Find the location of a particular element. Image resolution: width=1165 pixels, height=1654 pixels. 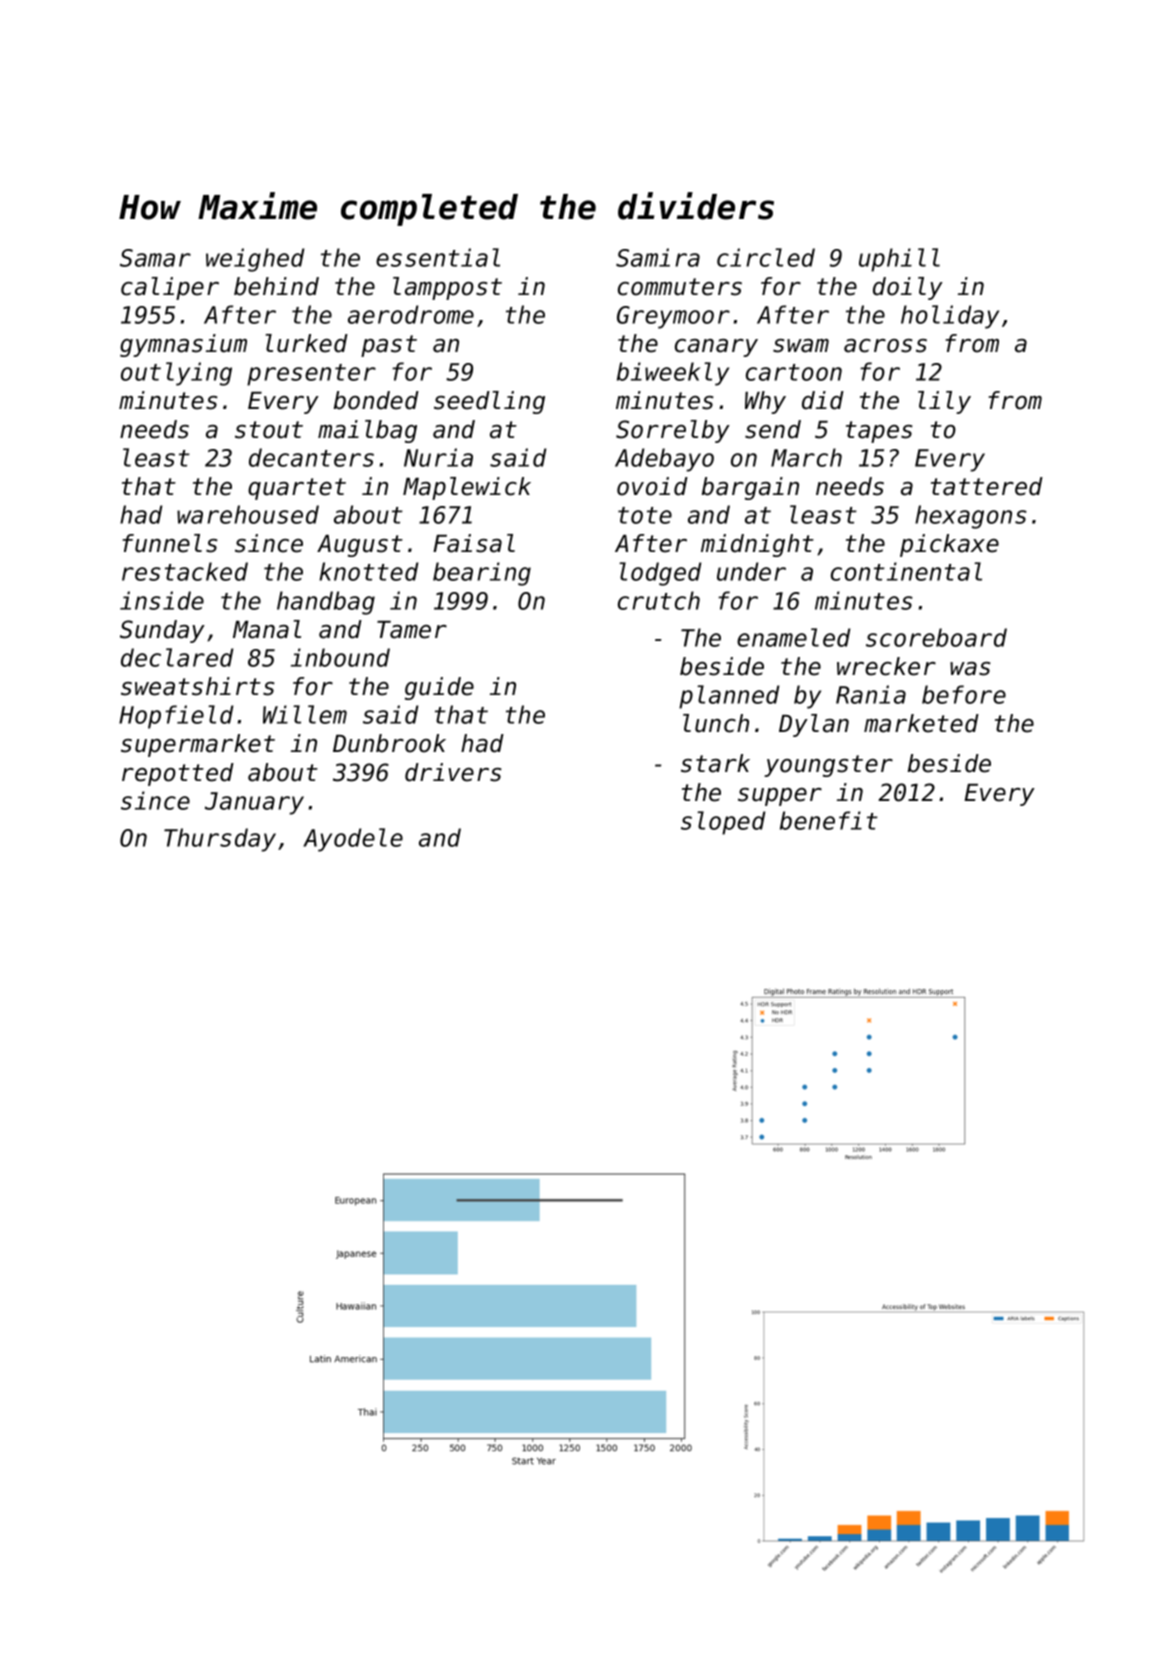

uphill is located at coordinates (899, 260).
